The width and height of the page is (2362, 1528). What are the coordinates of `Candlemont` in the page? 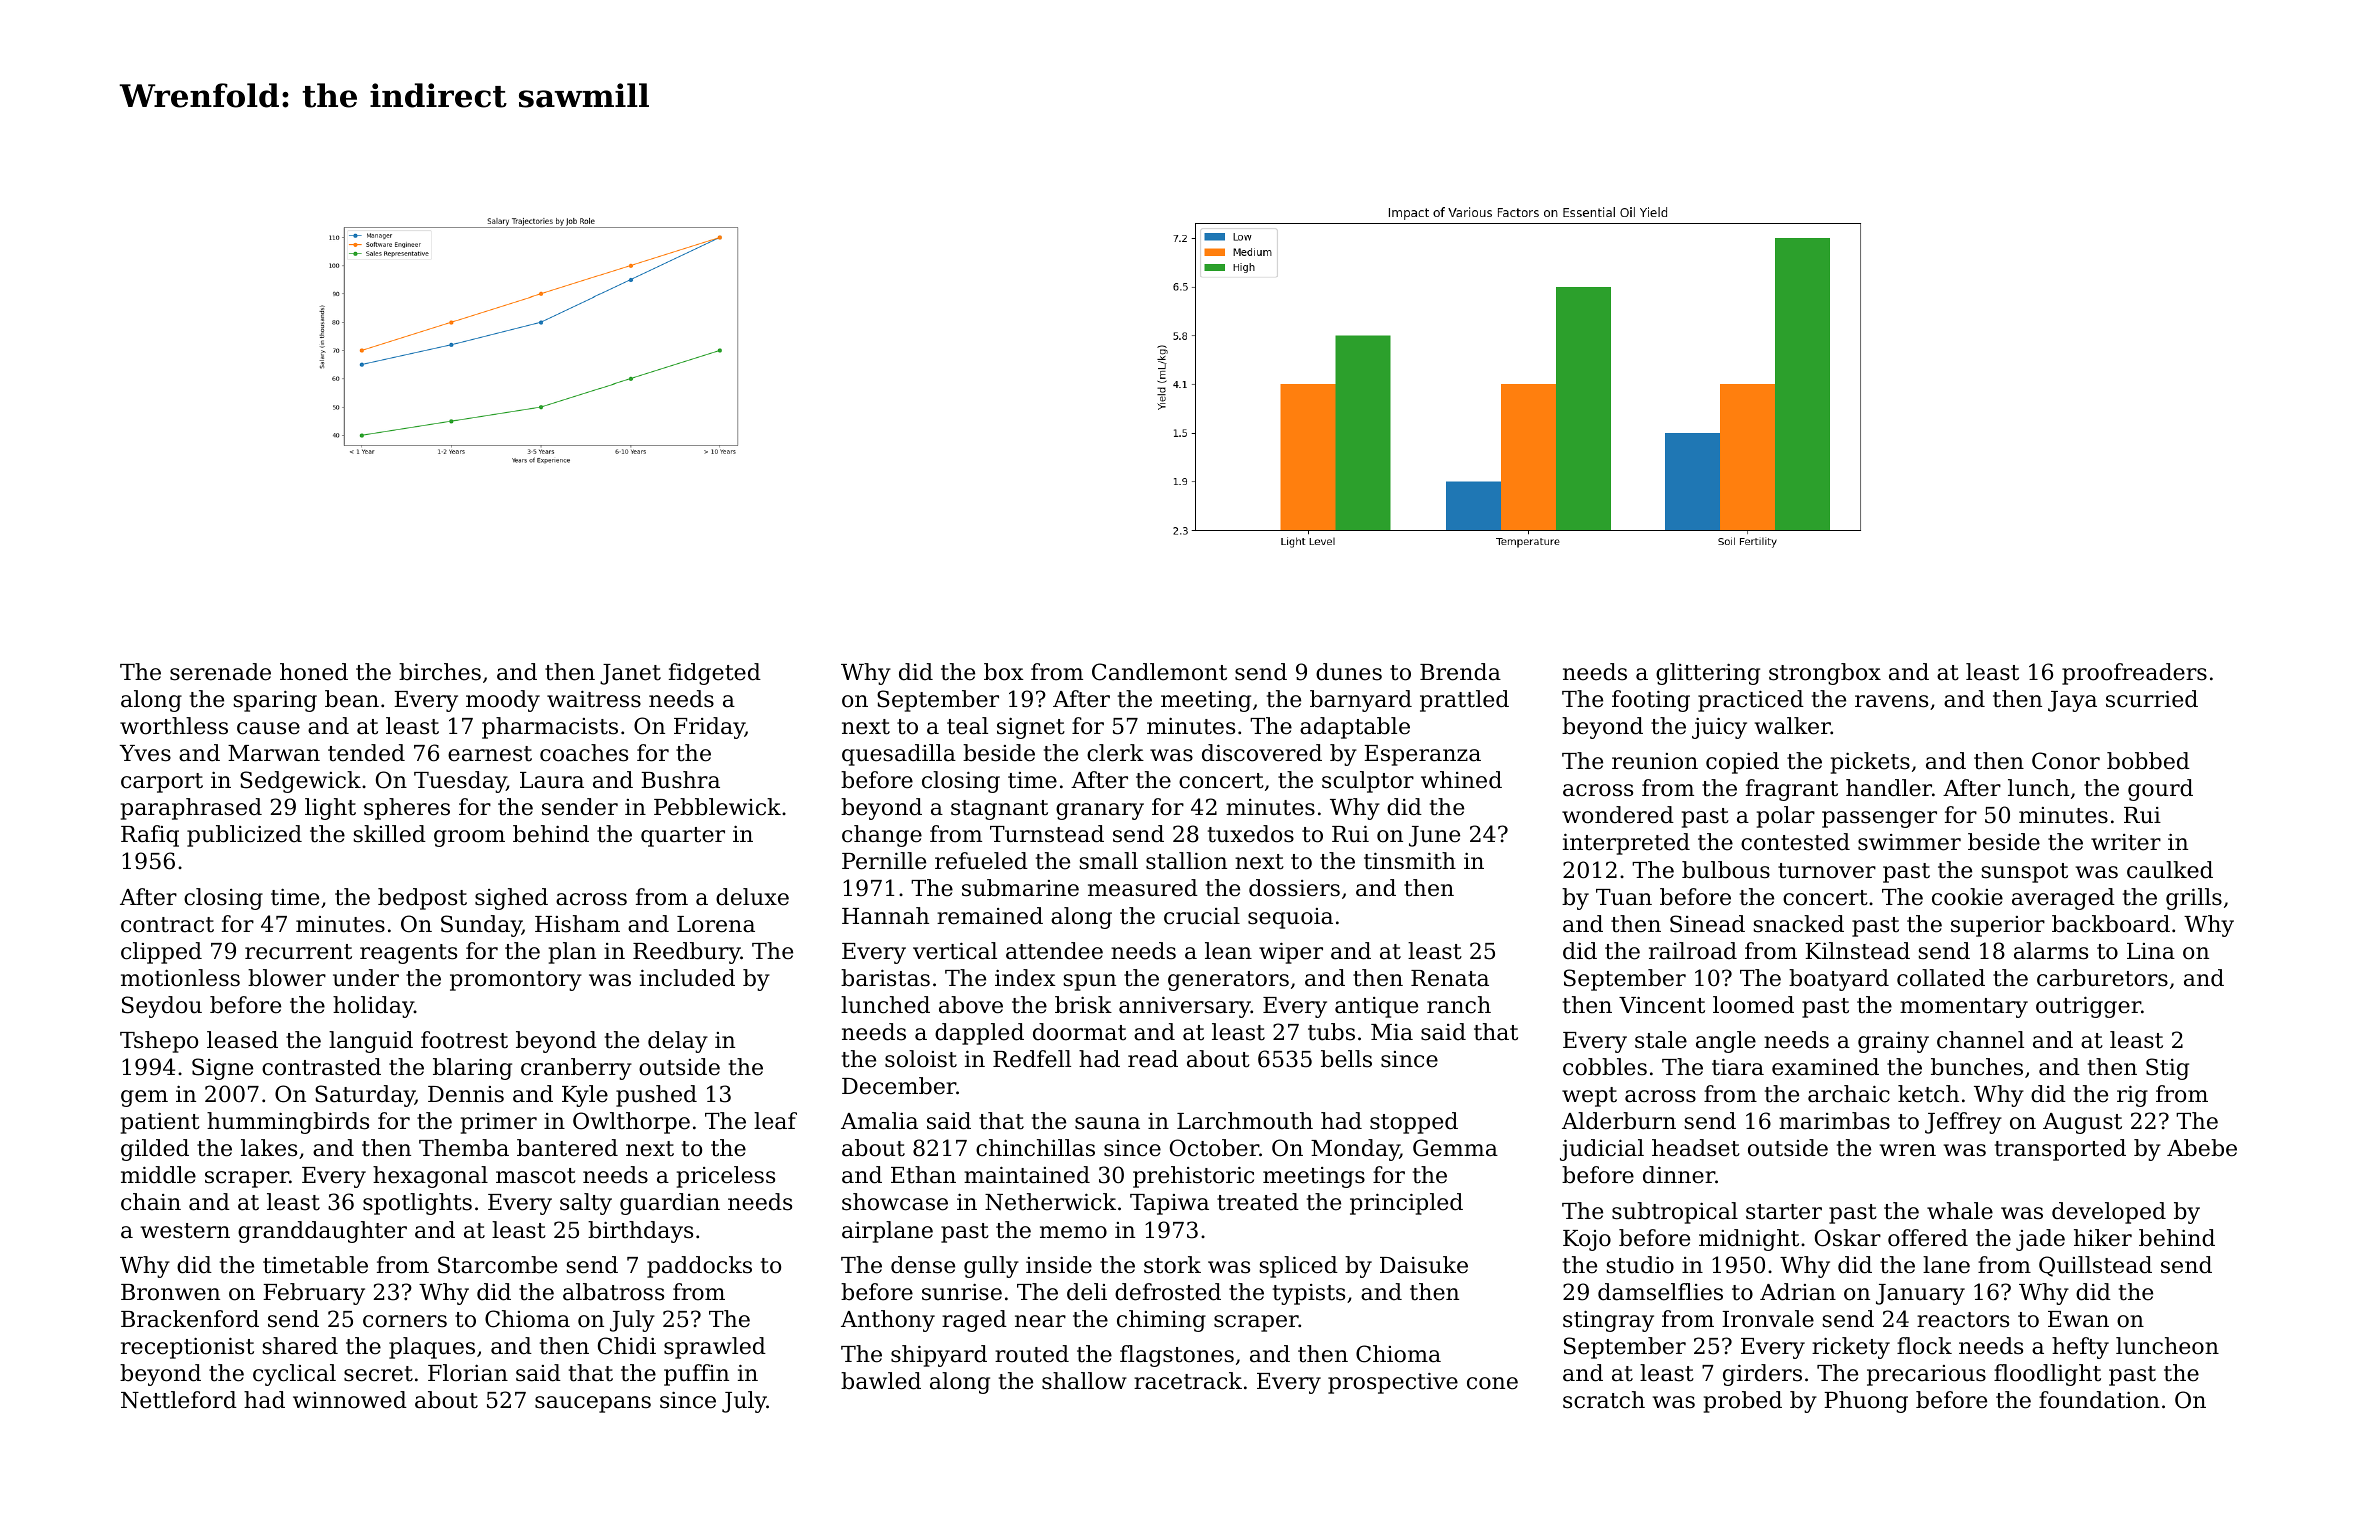 It's located at (1159, 672).
